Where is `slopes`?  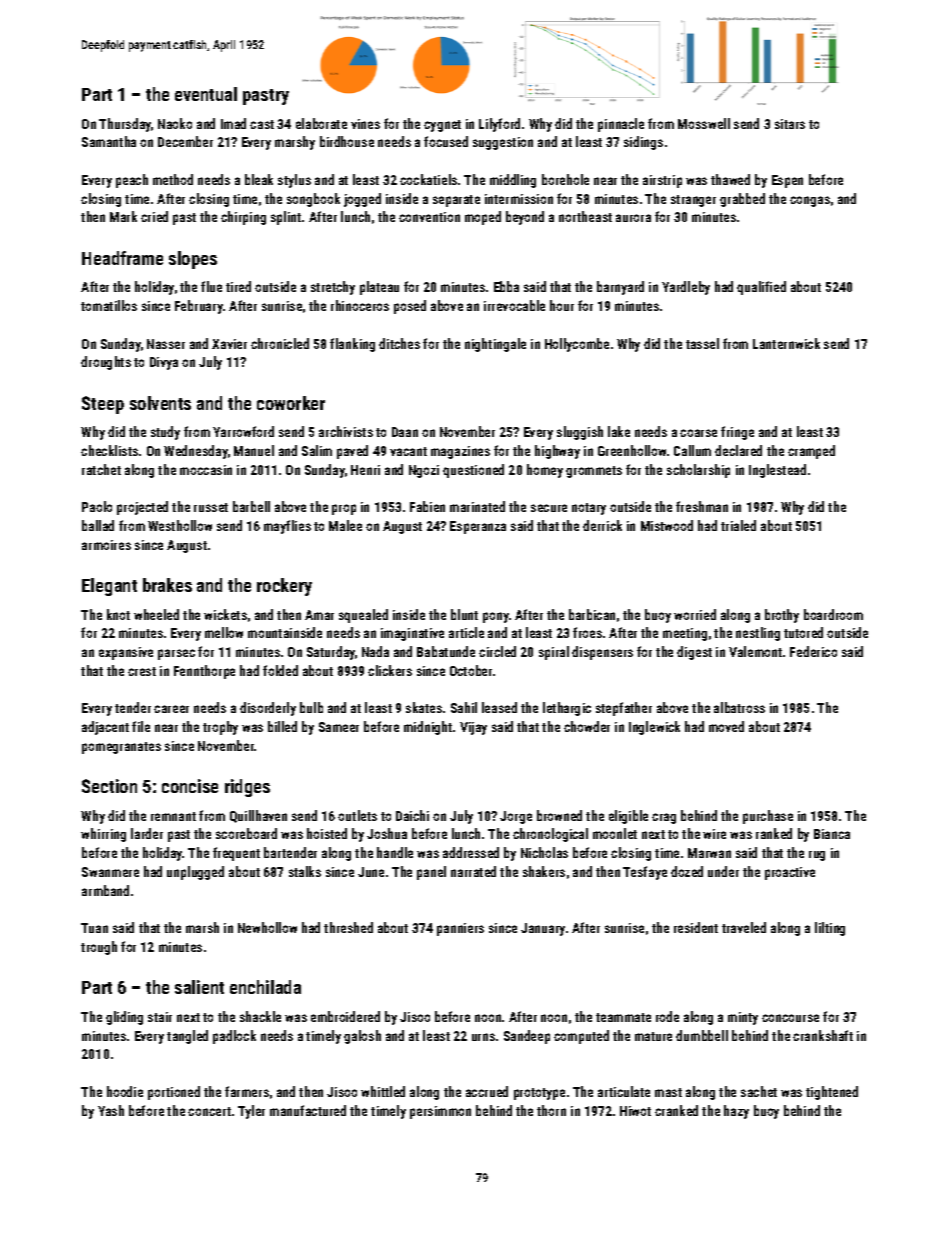 slopes is located at coordinates (193, 260).
